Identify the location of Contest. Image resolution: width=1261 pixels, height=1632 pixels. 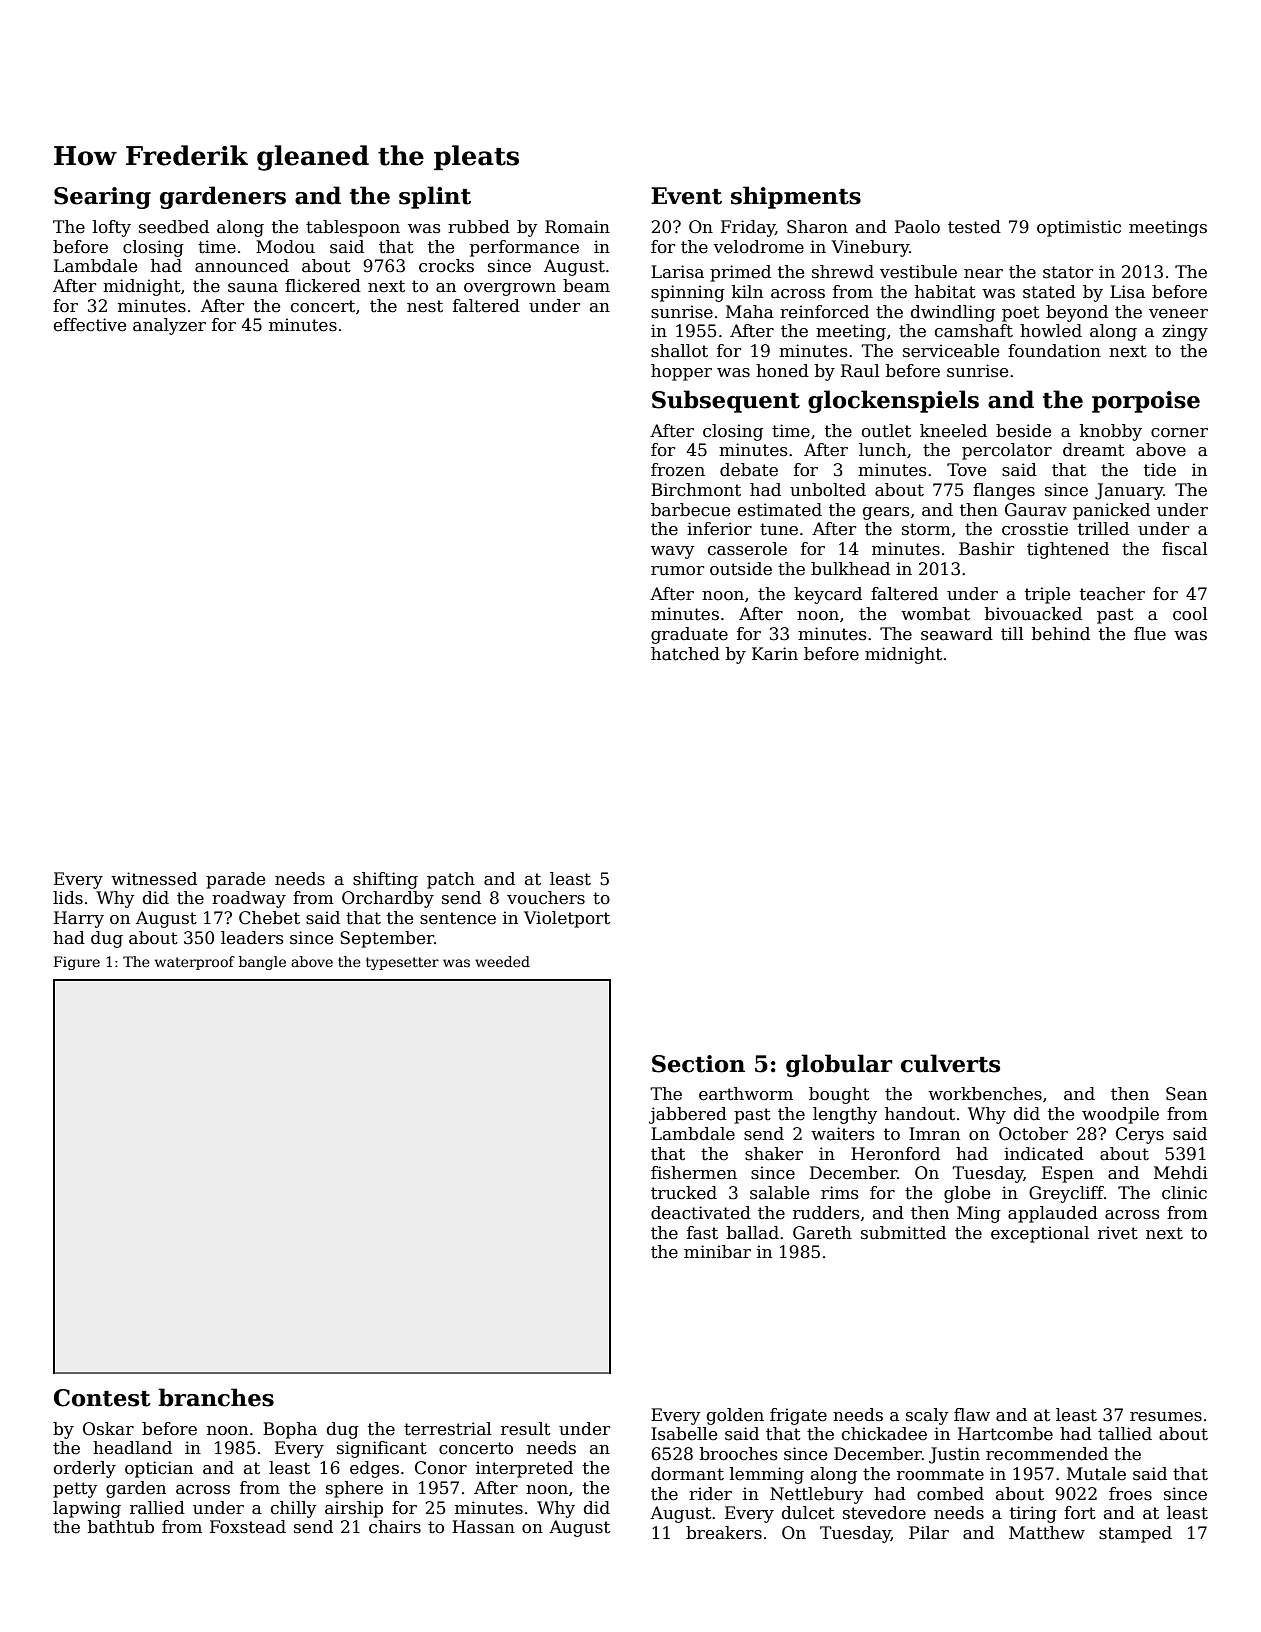
(102, 1398).
